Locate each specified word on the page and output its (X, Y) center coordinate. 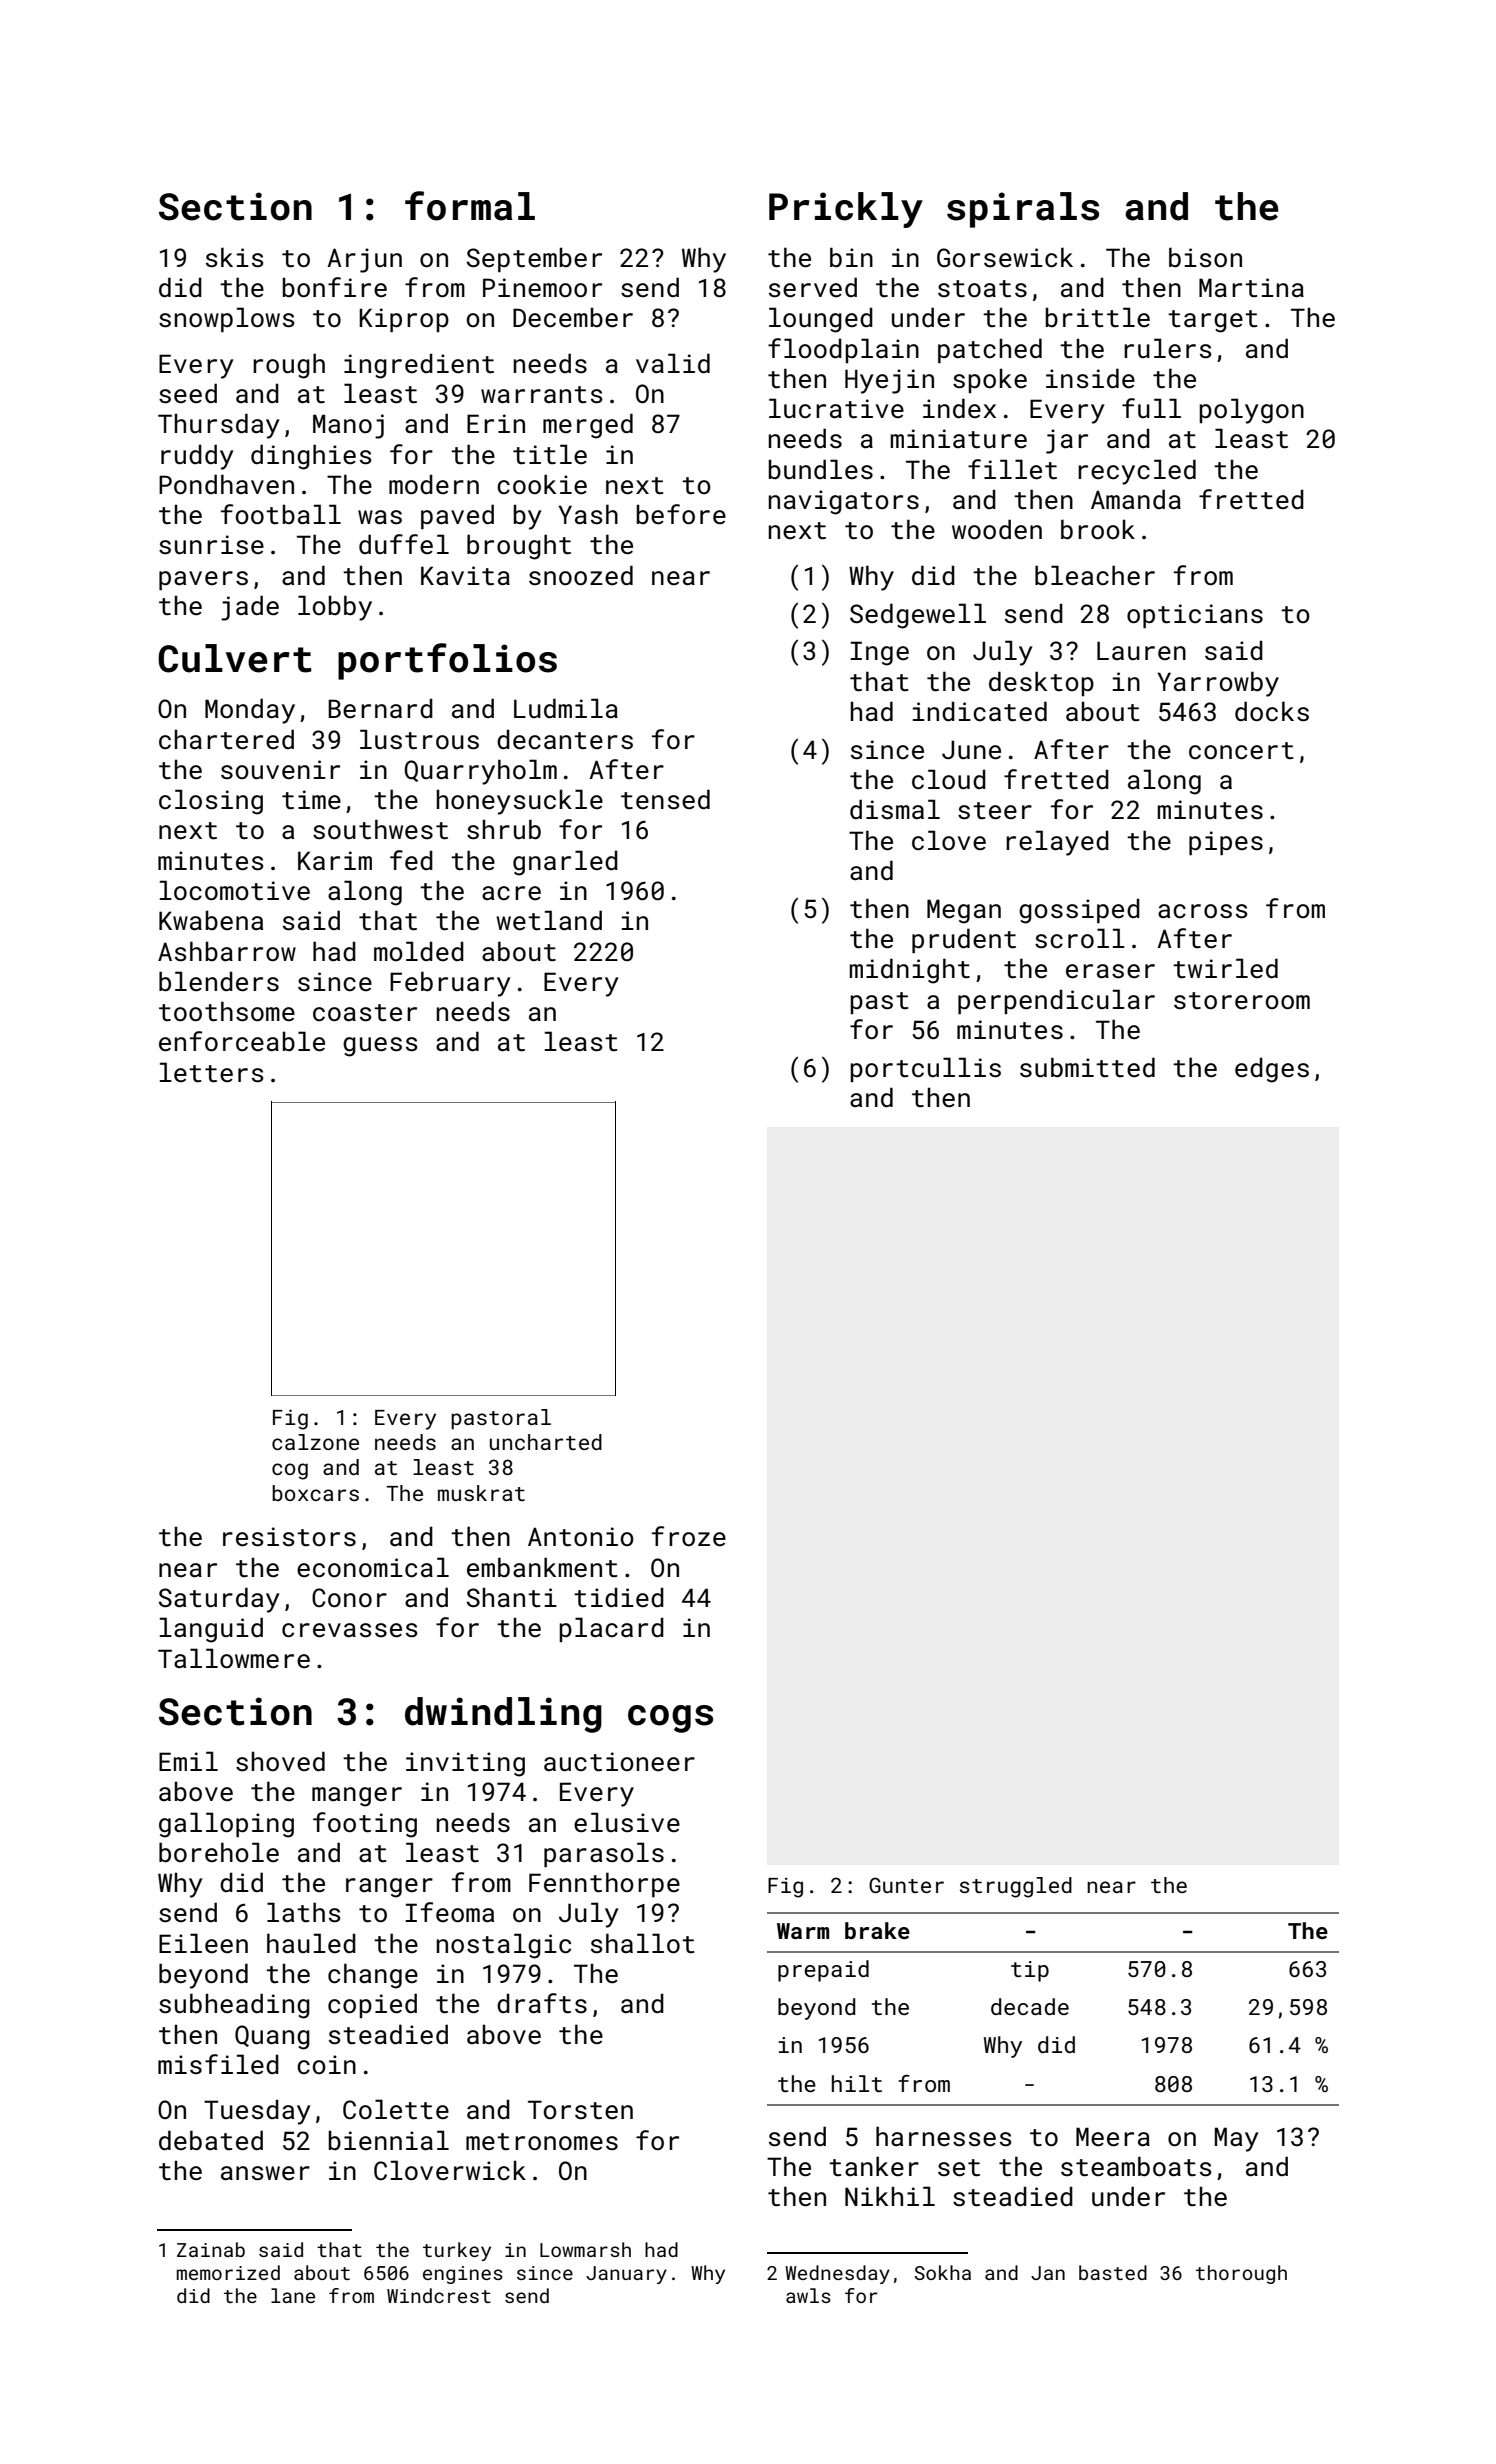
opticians (1195, 616)
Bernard (380, 708)
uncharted (546, 1442)
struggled (1016, 1887)
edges (1272, 1070)
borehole (219, 1852)
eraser (1110, 971)
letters (212, 1072)
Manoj (348, 426)
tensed (665, 799)
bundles (821, 469)
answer (265, 2173)
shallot (642, 1943)
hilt (857, 2083)
